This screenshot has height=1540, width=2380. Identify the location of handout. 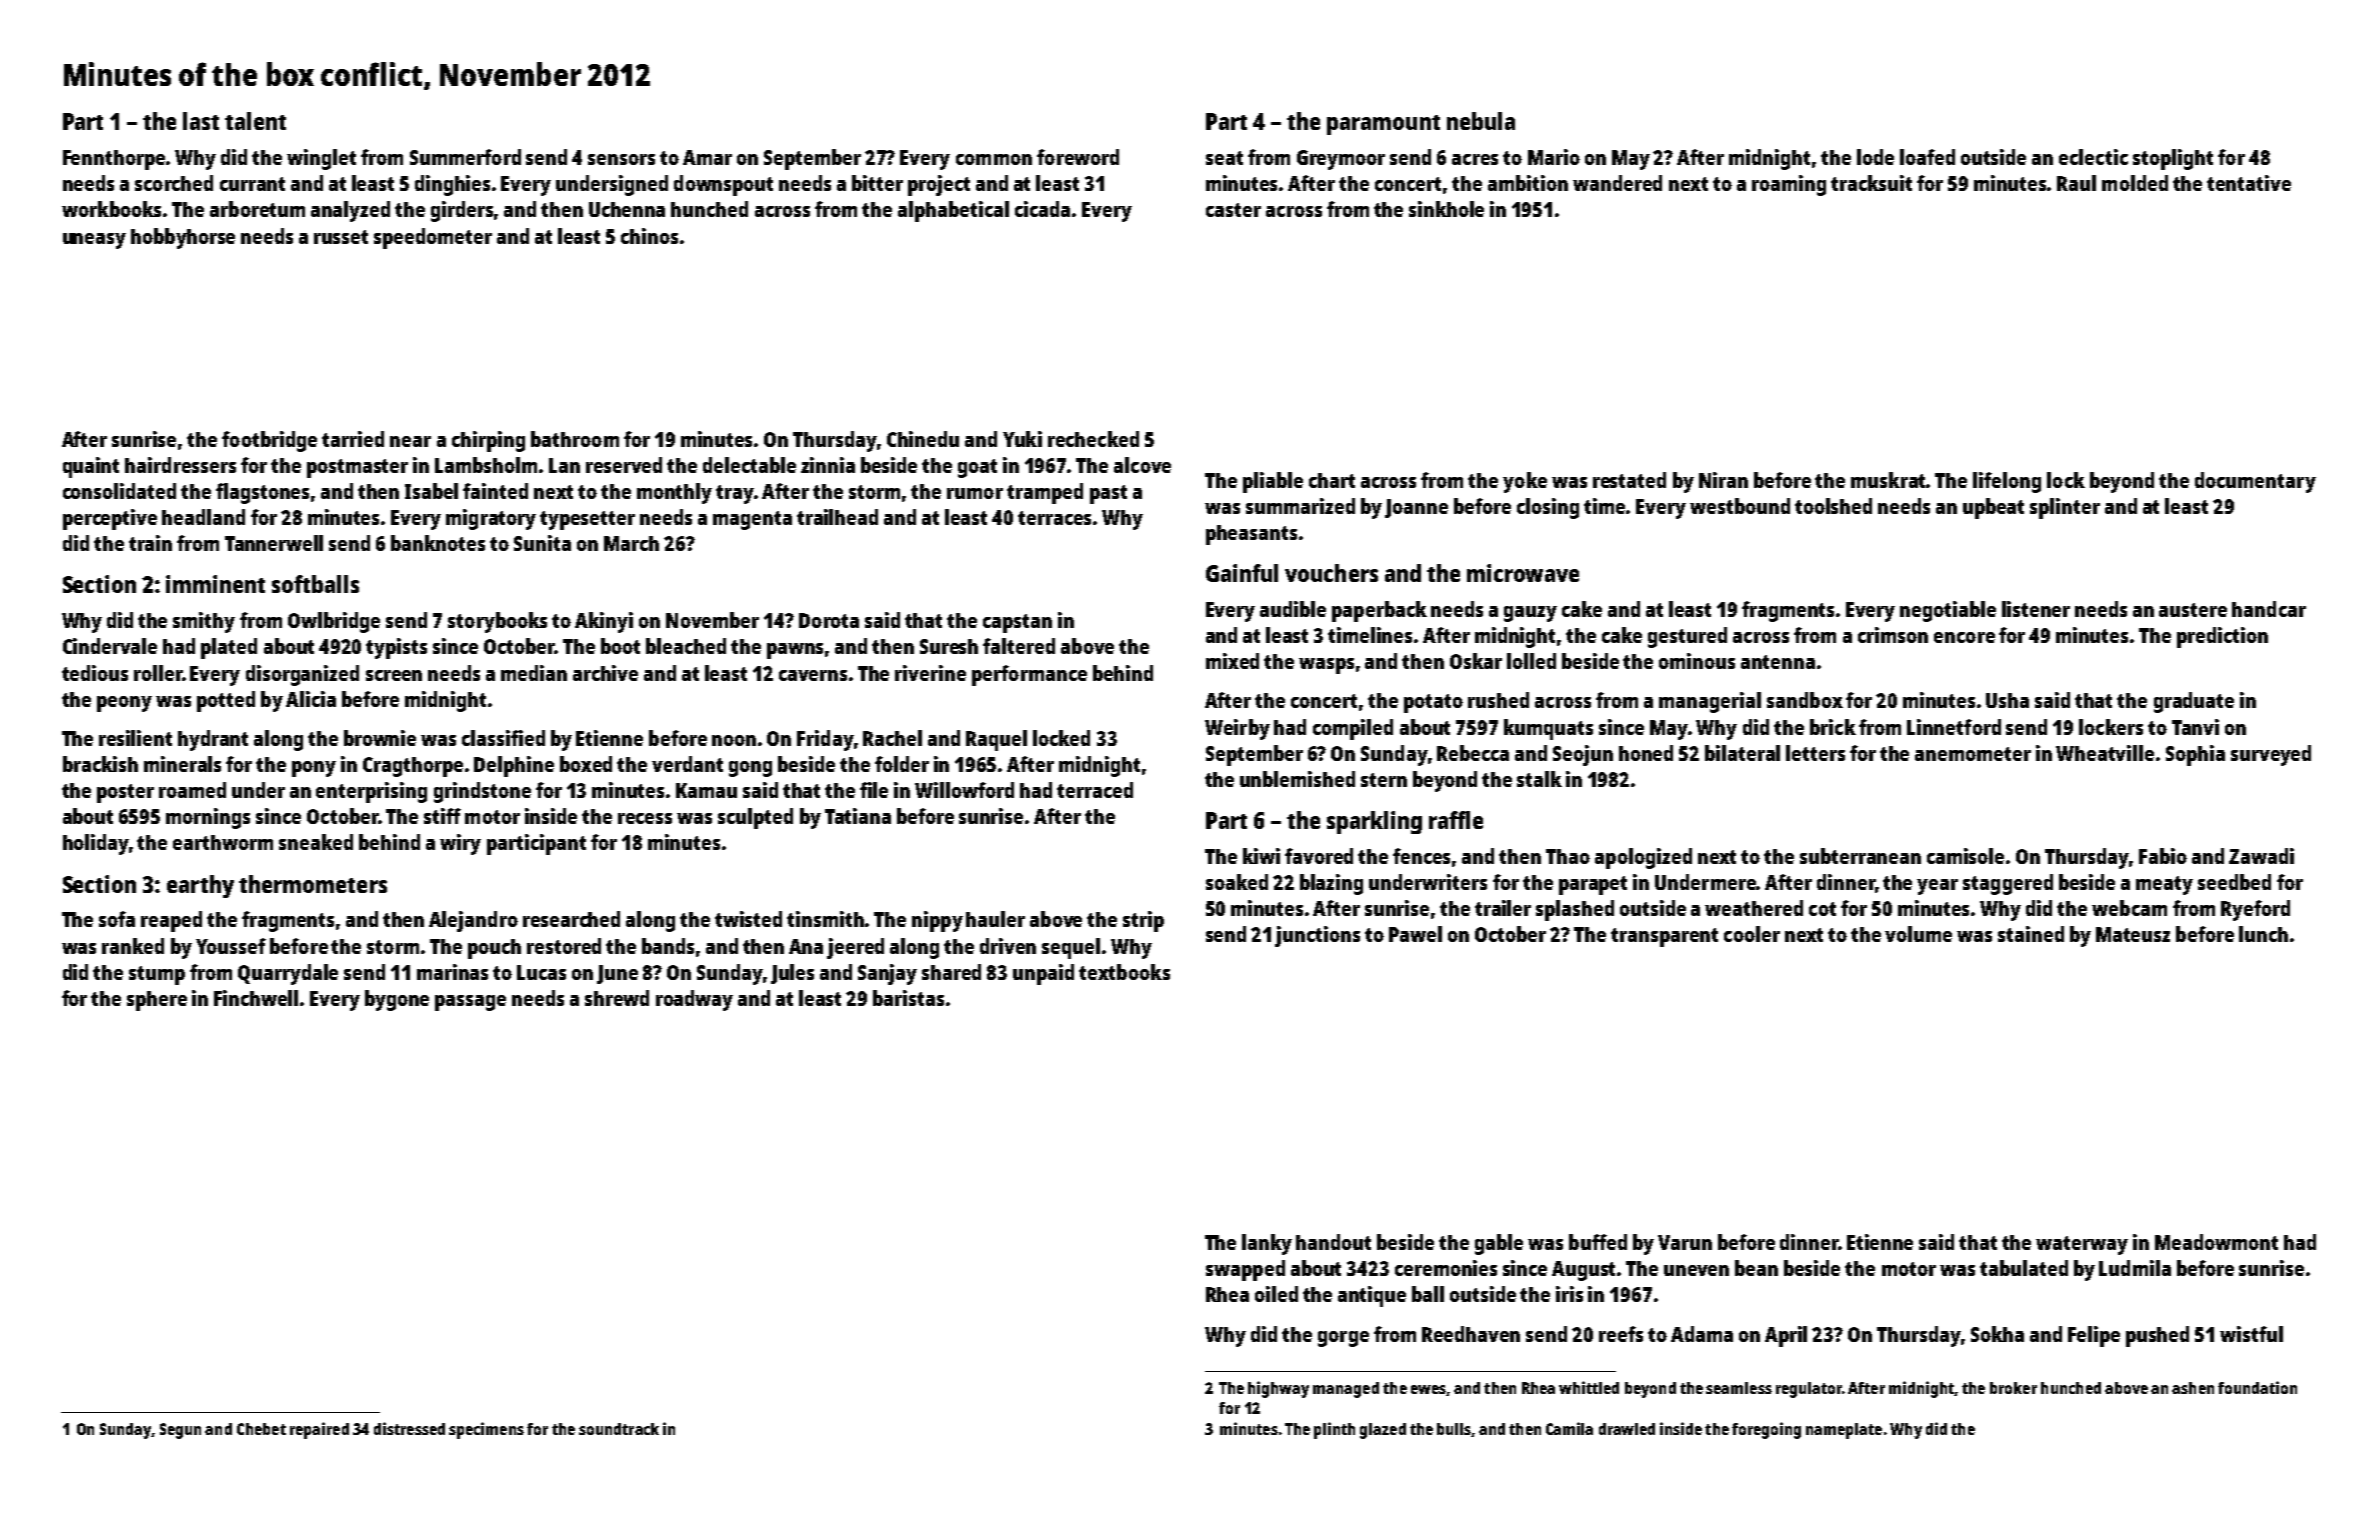
(1333, 1242).
